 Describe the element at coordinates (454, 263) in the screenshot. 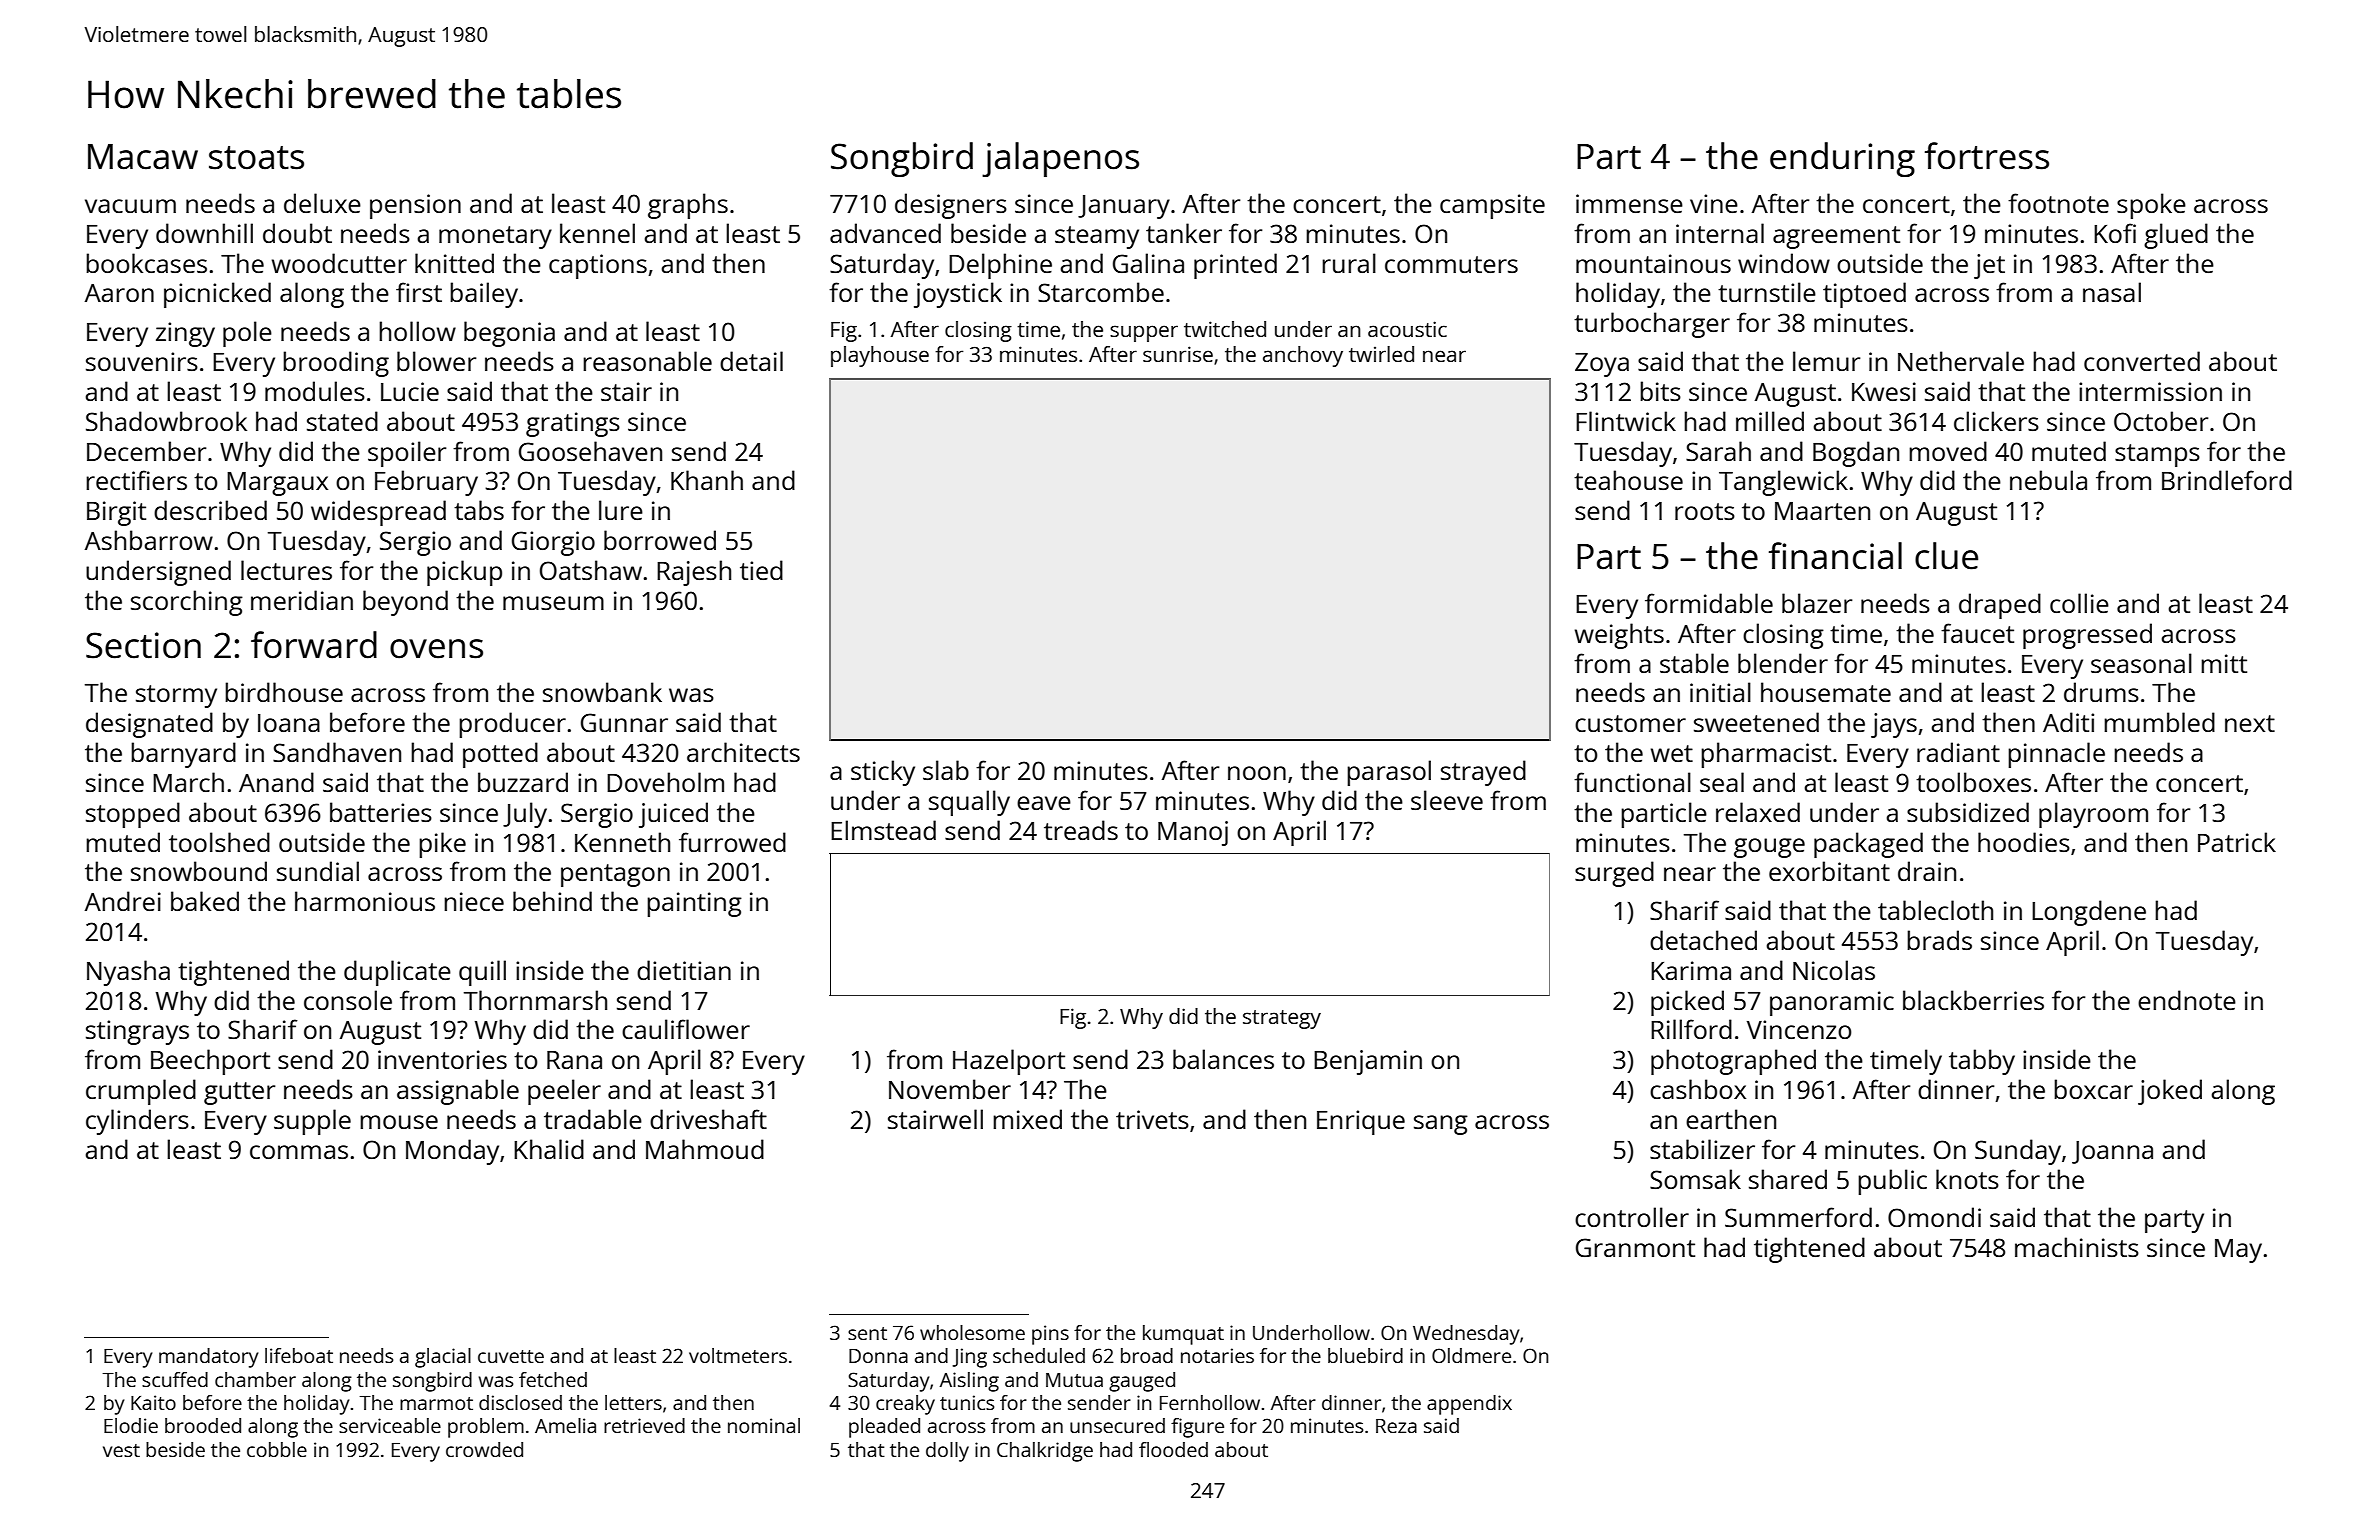

I see `knitted` at that location.
